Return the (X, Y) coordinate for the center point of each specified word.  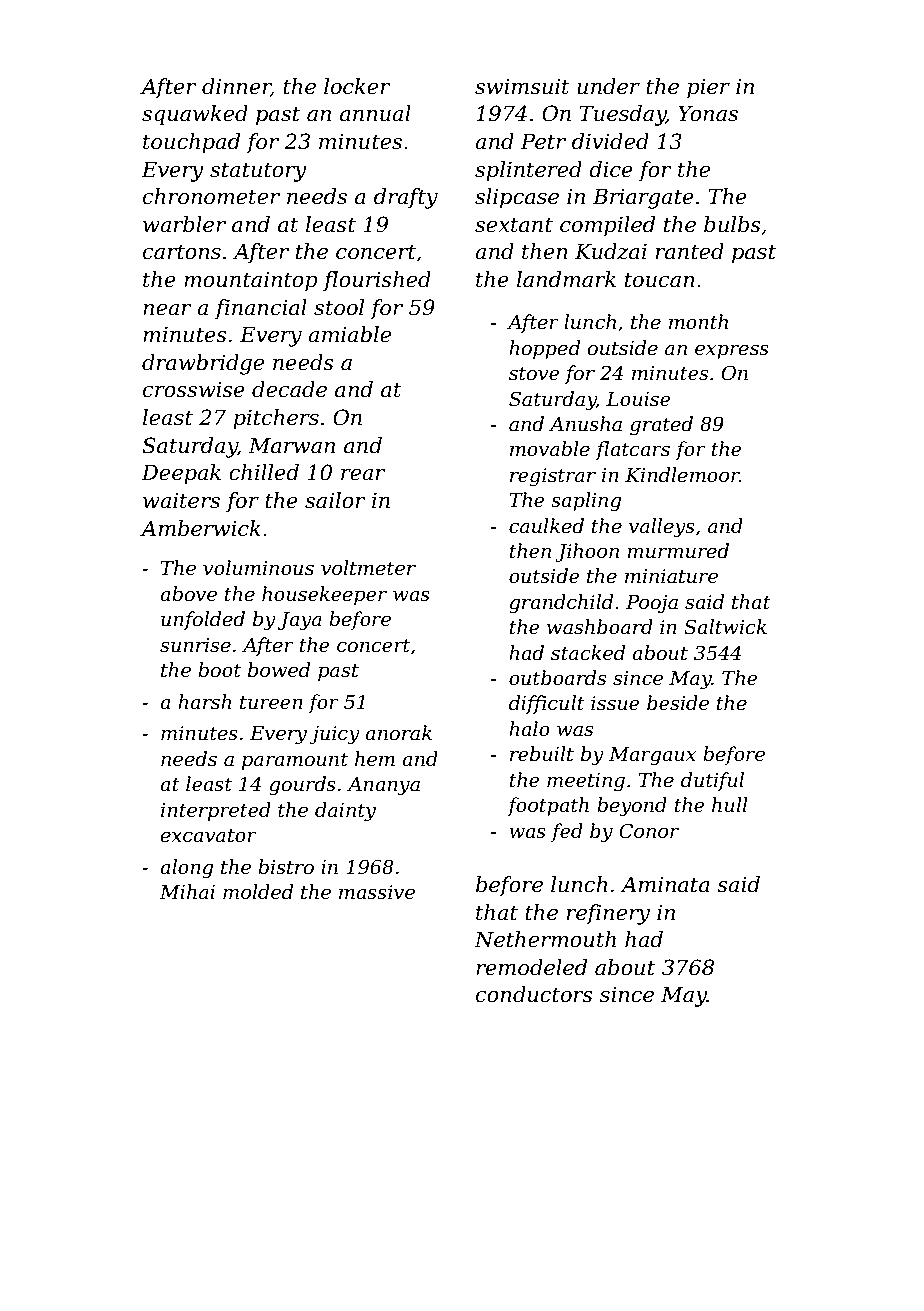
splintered (528, 171)
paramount (295, 761)
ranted (690, 251)
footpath (548, 806)
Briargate (643, 198)
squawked (195, 115)
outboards (557, 678)
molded (258, 892)
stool (339, 307)
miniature (671, 576)
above (188, 594)
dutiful (712, 781)
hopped (544, 349)
